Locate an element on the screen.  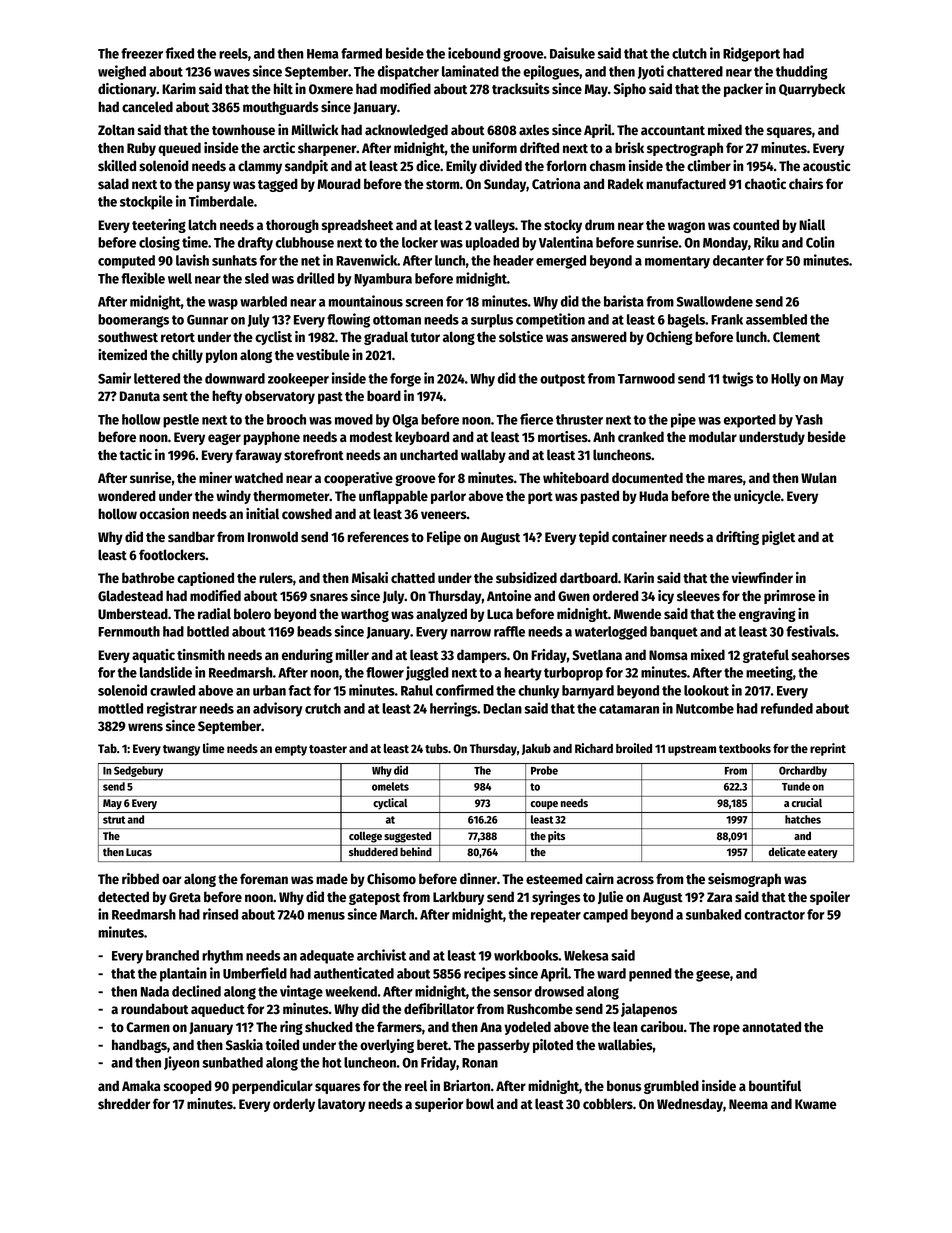
flower is located at coordinates (385, 672).
